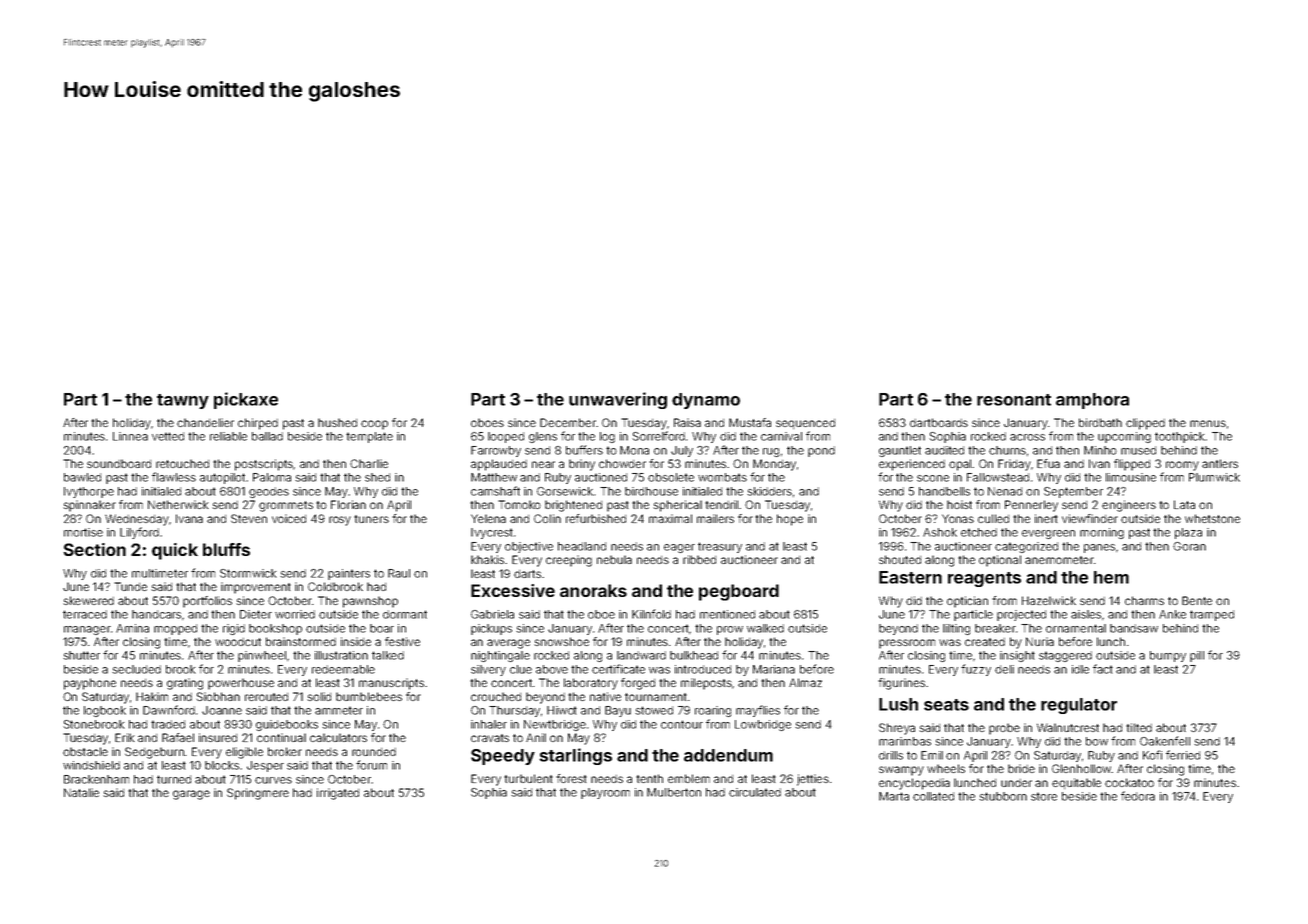 The width and height of the page is (1308, 924). What do you see at coordinates (256, 614) in the page?
I see `Dieter` at bounding box center [256, 614].
